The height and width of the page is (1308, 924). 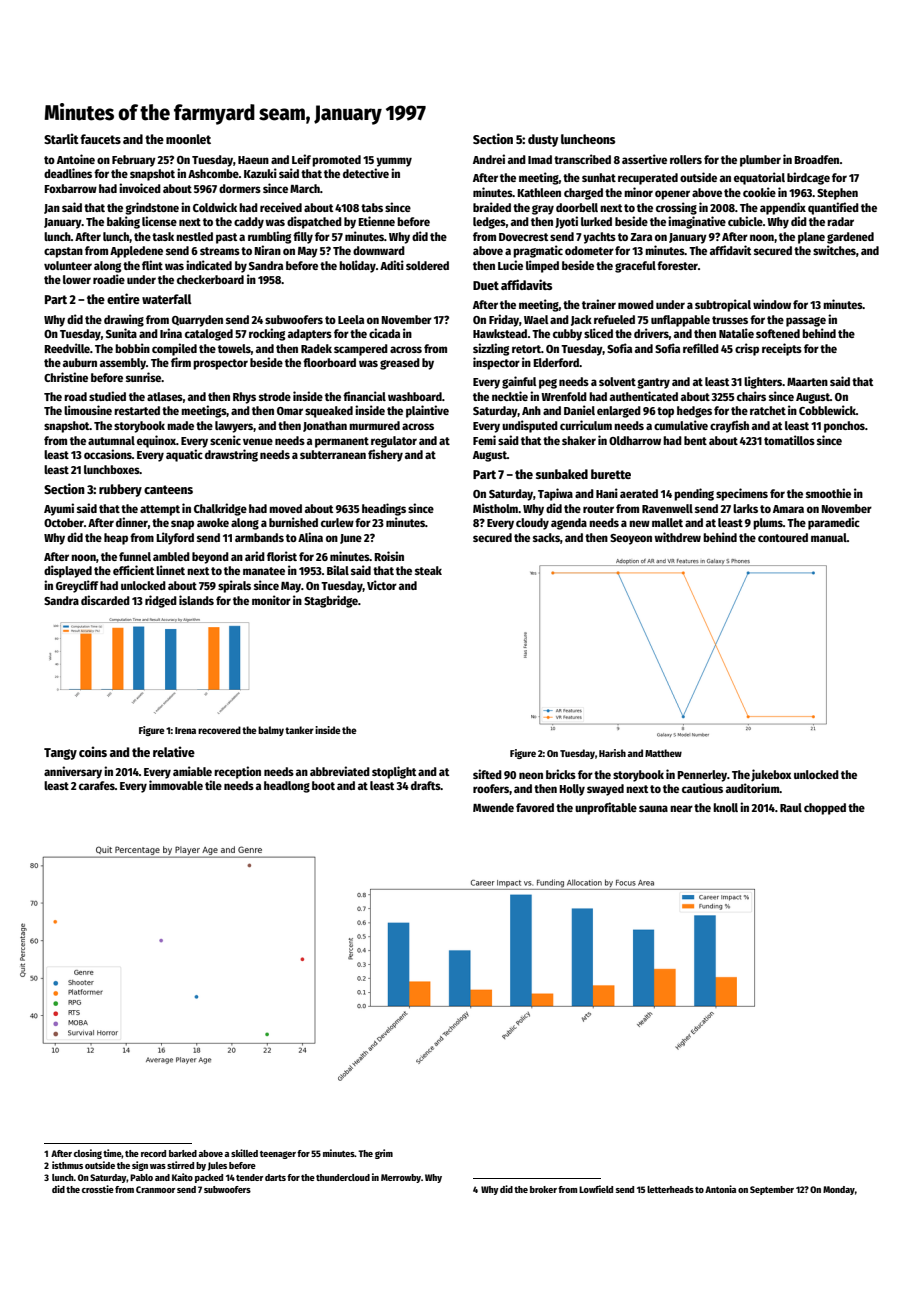 What do you see at coordinates (720, 1189) in the page?
I see `Antonia` at bounding box center [720, 1189].
